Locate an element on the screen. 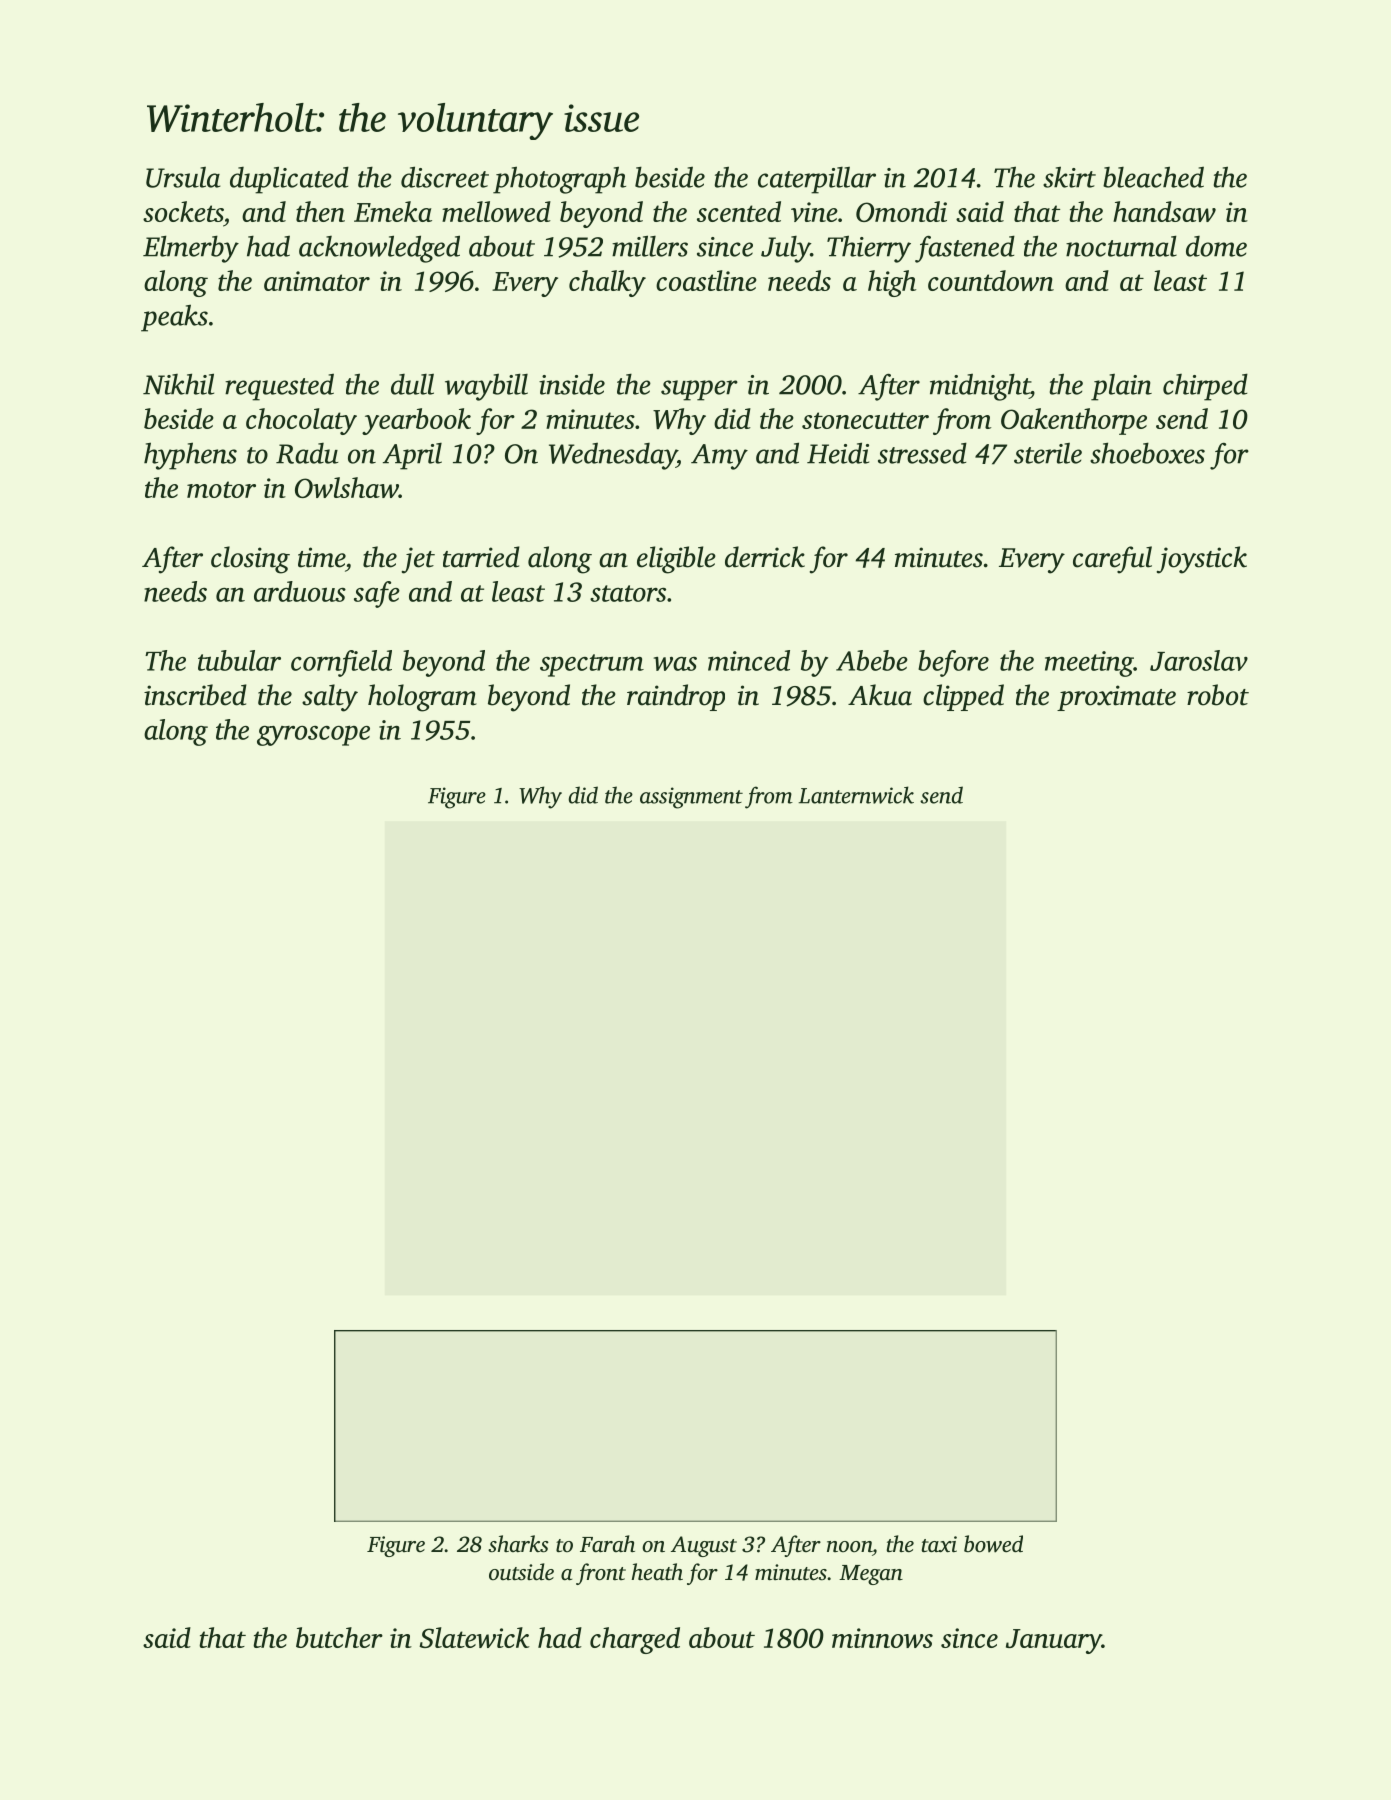 Image resolution: width=1391 pixels, height=1800 pixels. dull is located at coordinates (412, 384).
